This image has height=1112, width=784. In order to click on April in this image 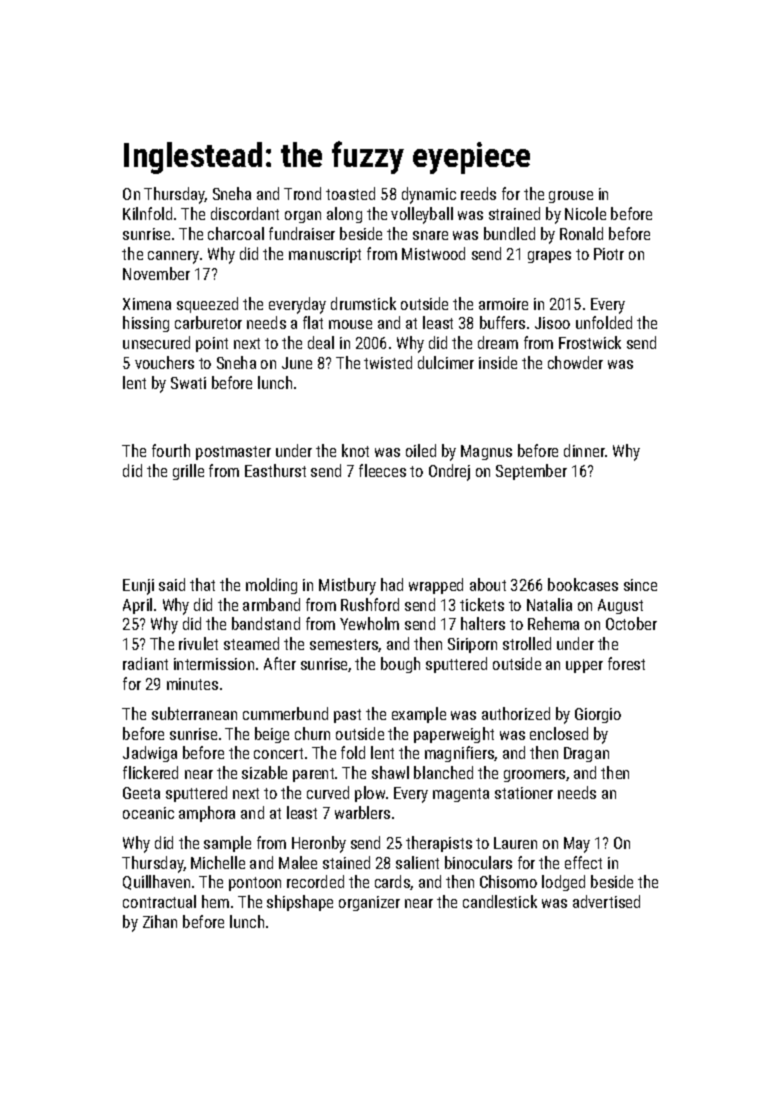, I will do `click(137, 606)`.
